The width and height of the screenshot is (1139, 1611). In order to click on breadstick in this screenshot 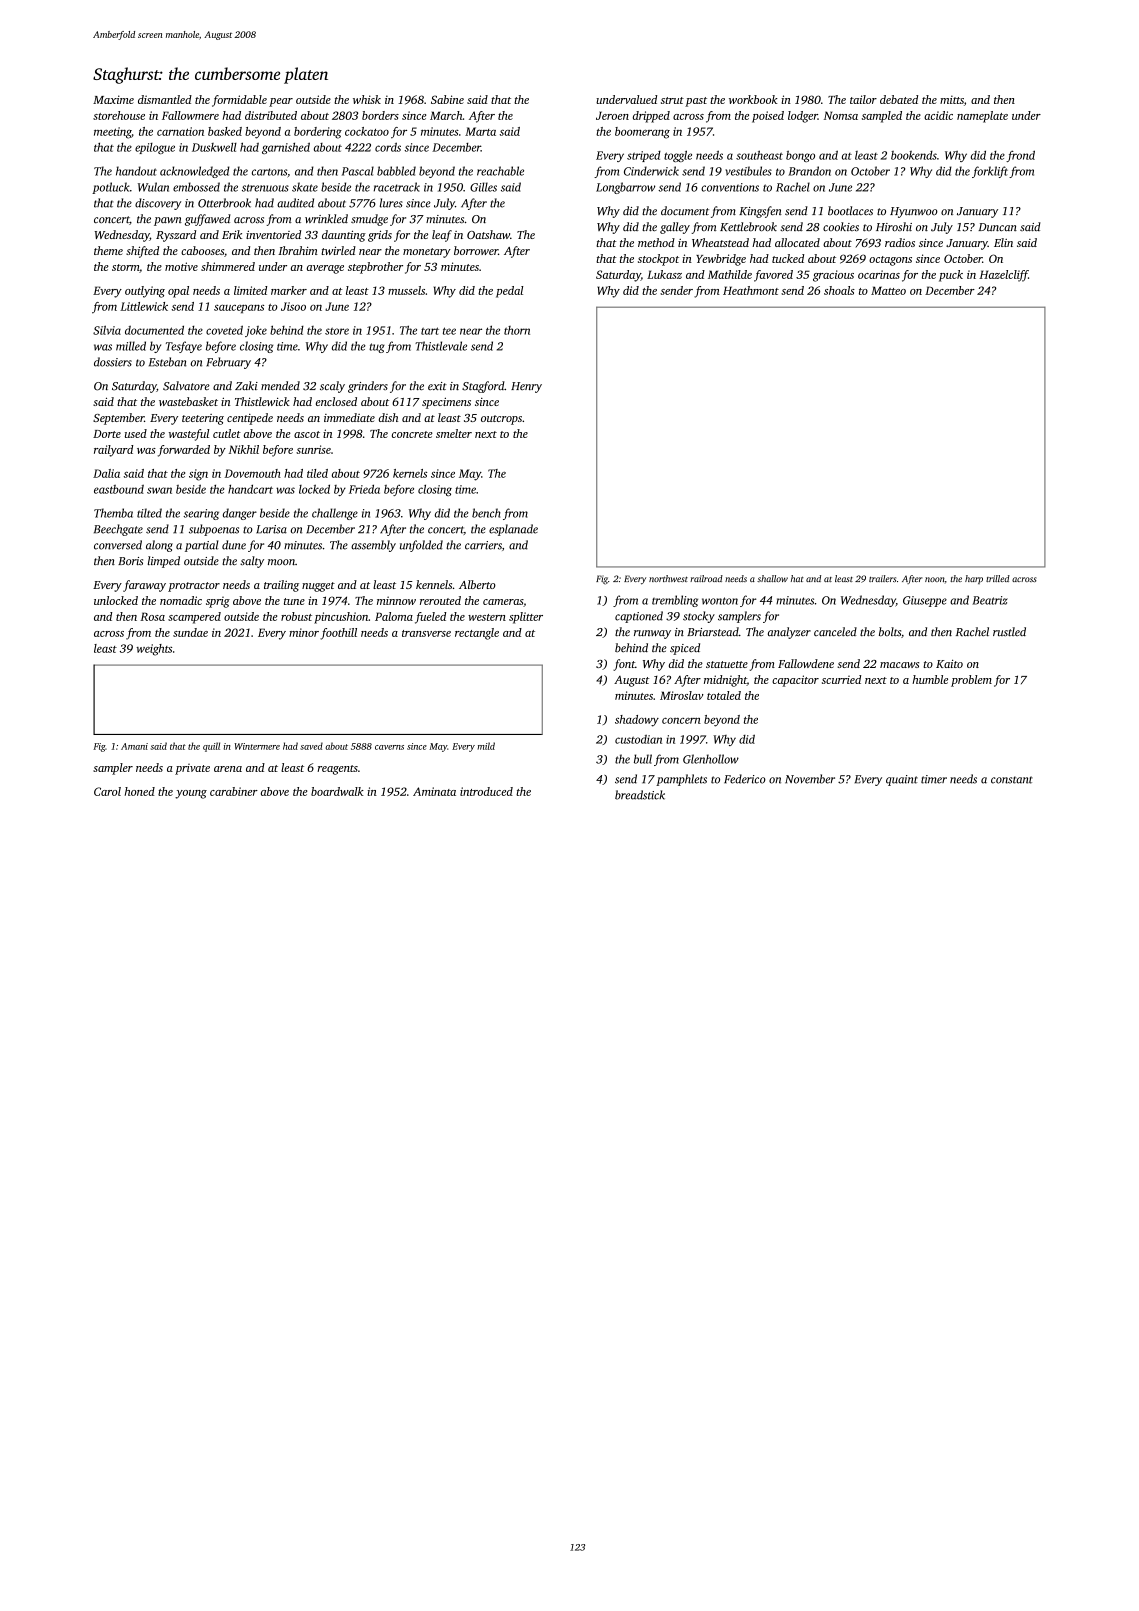, I will do `click(640, 795)`.
